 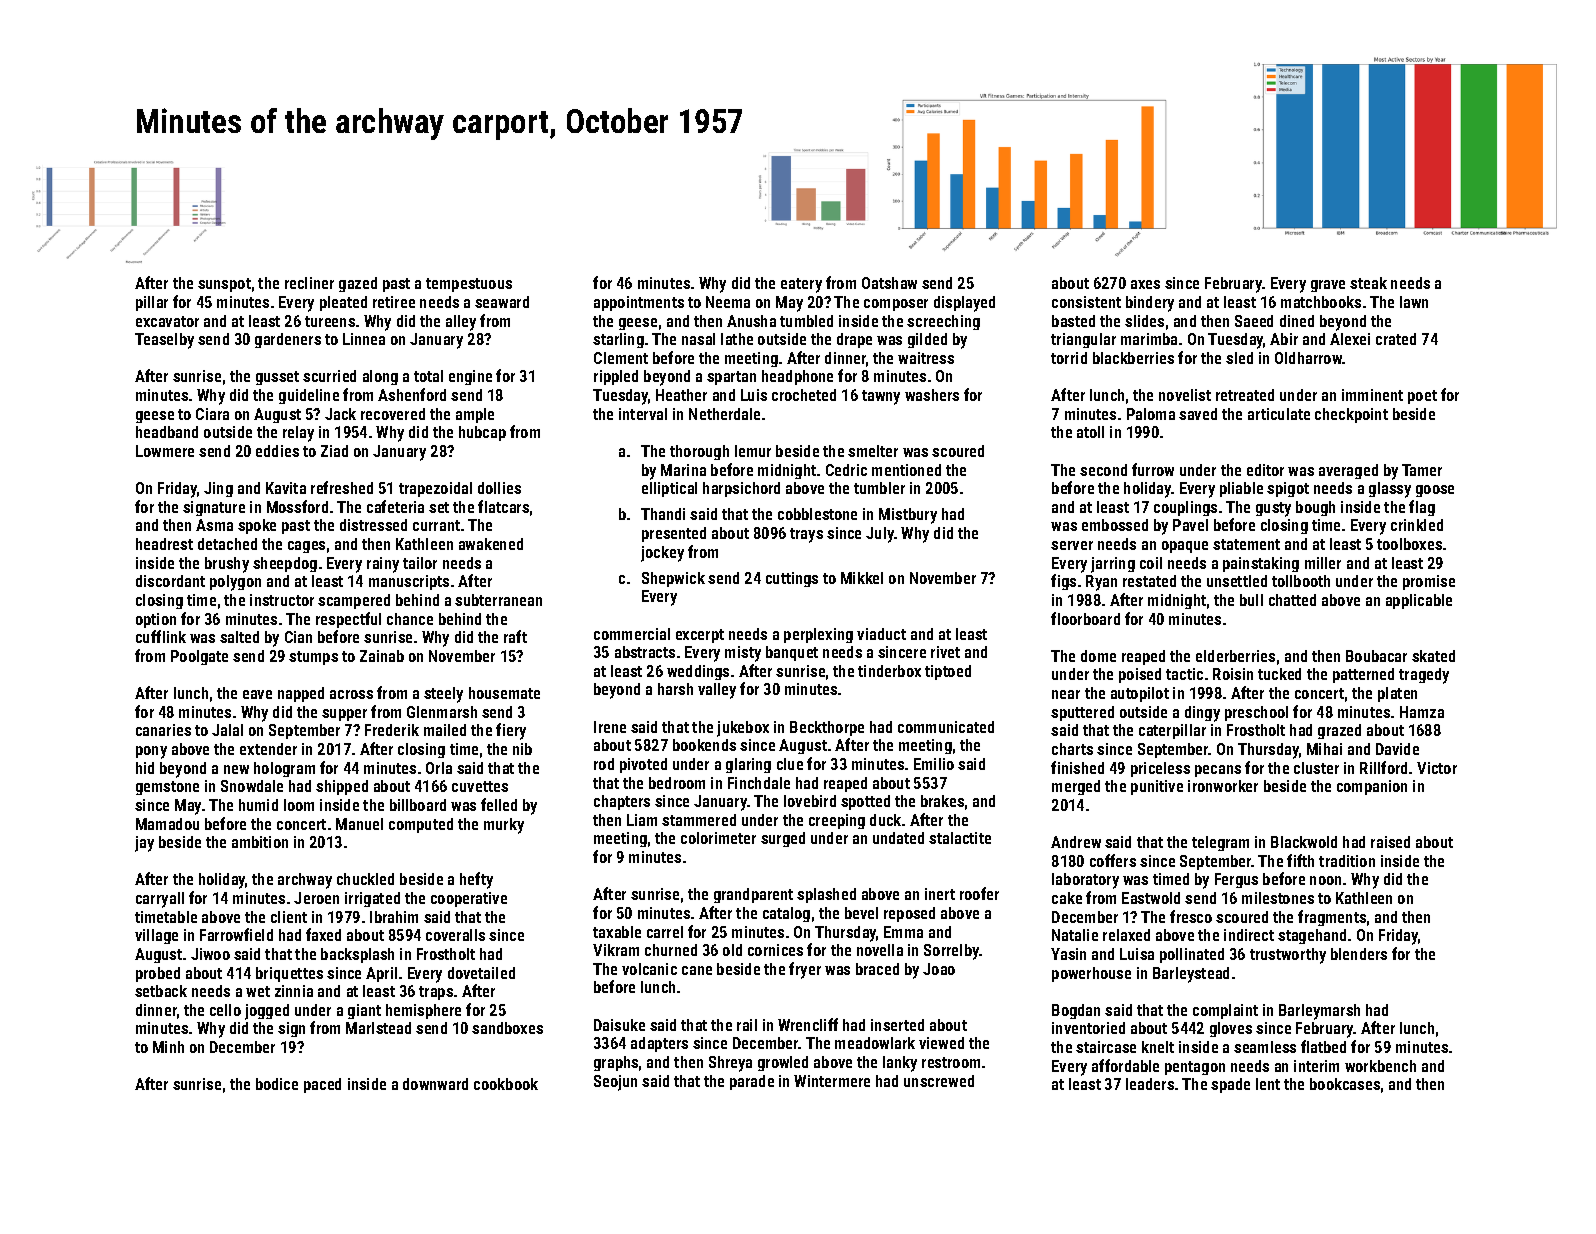 I want to click on cookbook, so click(x=506, y=1084).
